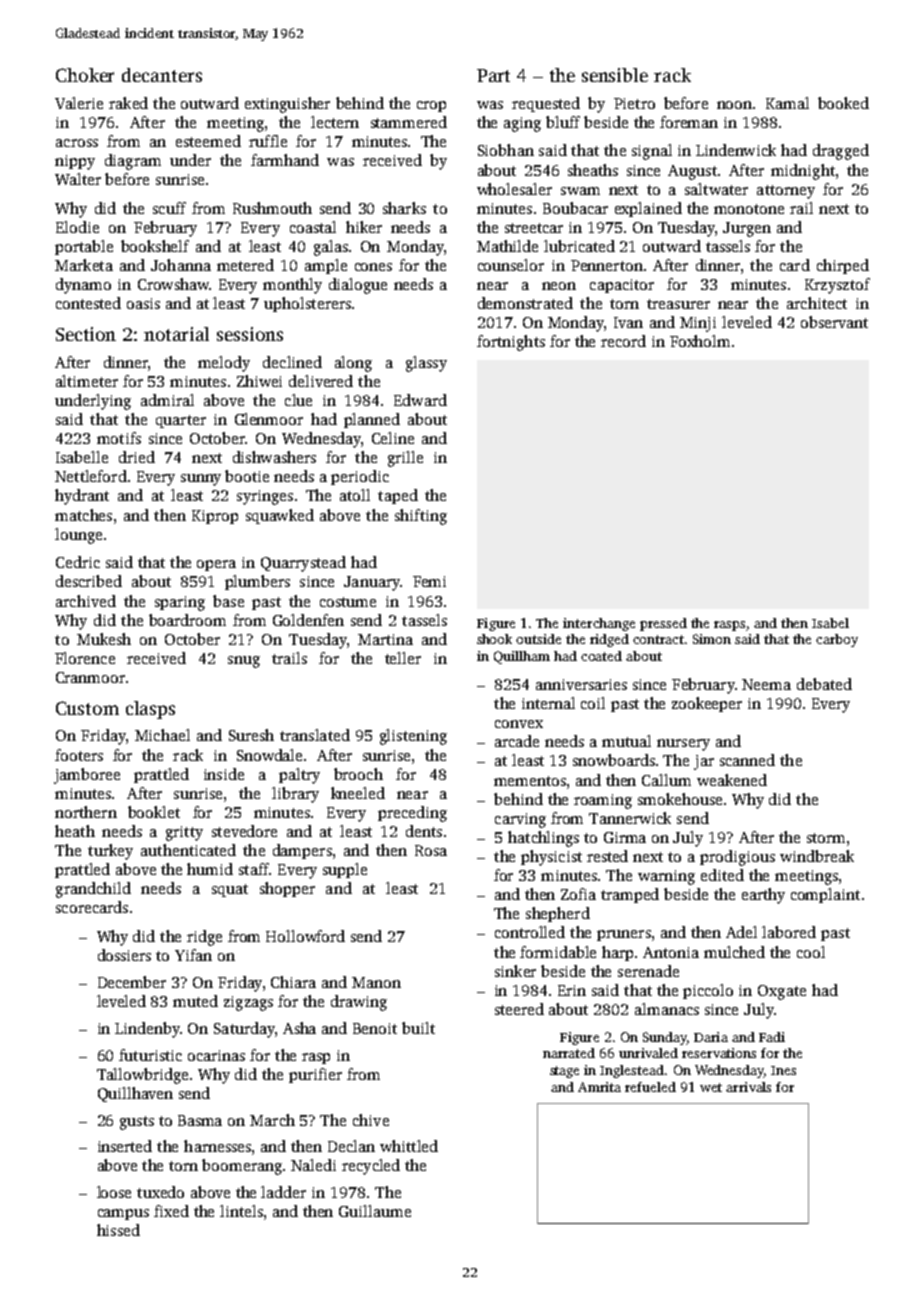 The width and height of the screenshot is (924, 1308). I want to click on jamboree, so click(87, 776).
